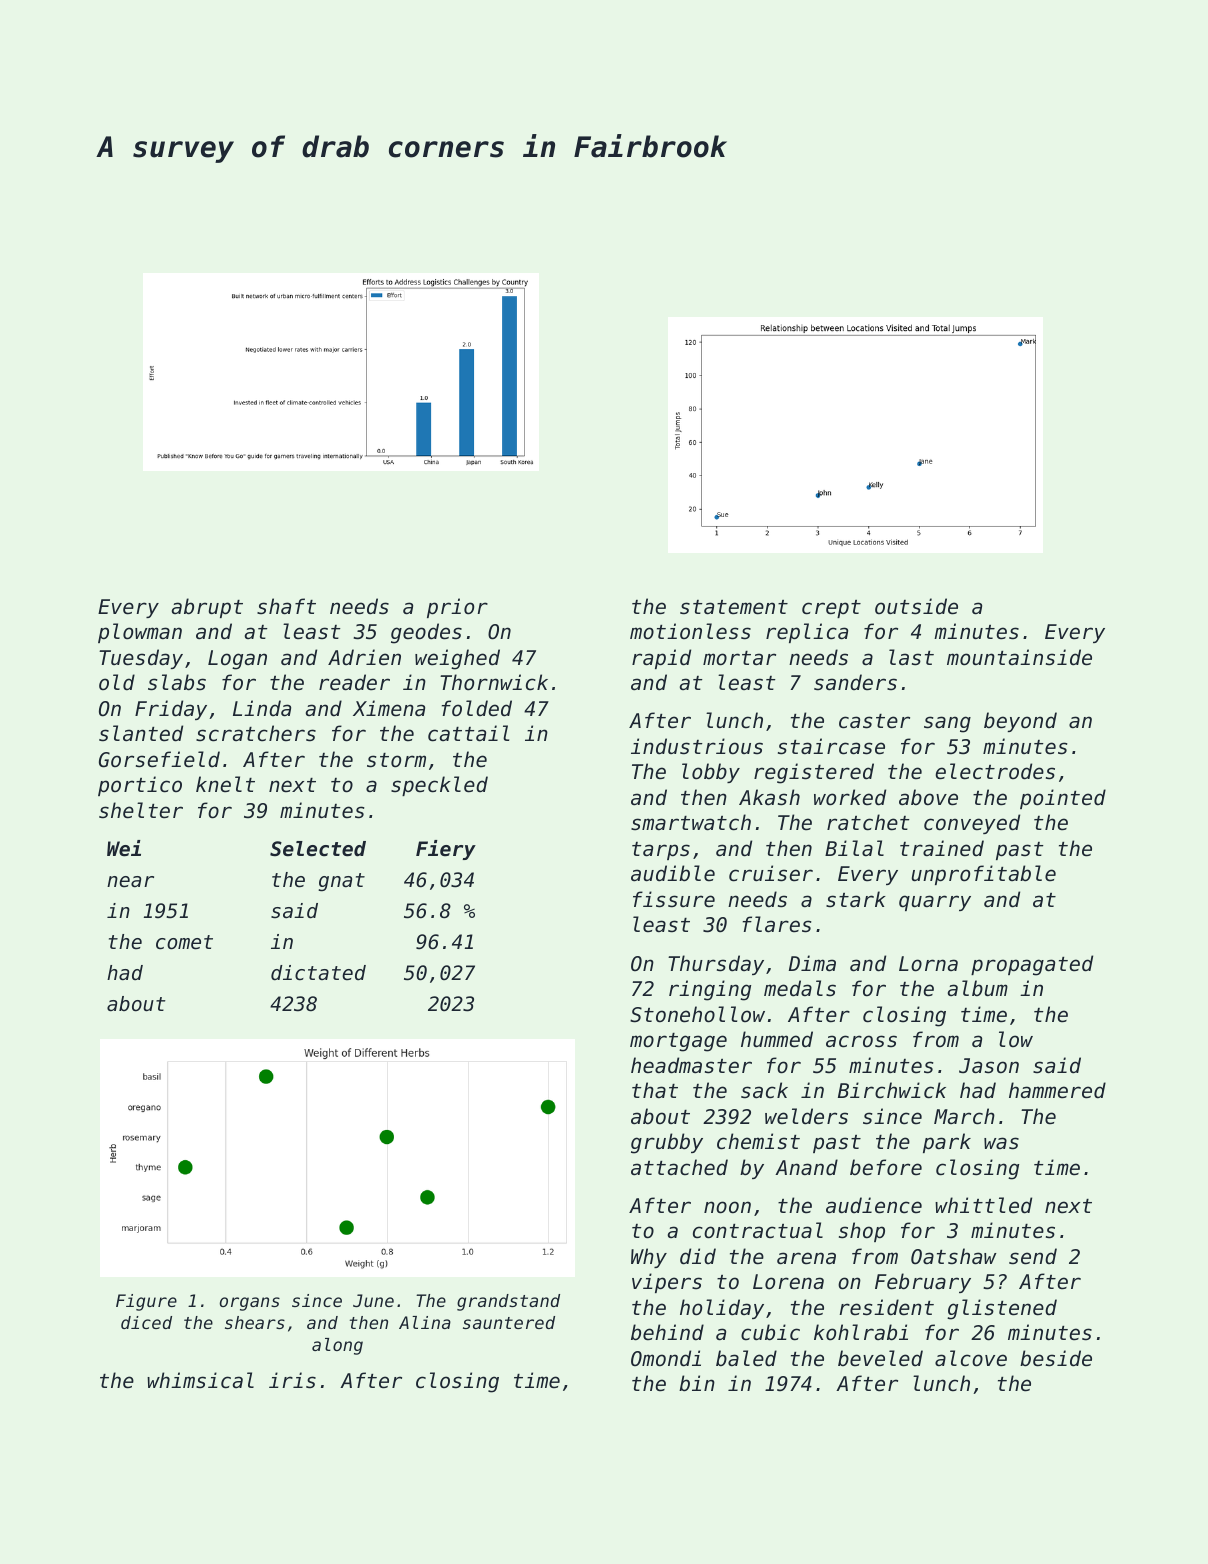 The height and width of the document is (1564, 1208). What do you see at coordinates (292, 1380) in the document?
I see `iris` at bounding box center [292, 1380].
